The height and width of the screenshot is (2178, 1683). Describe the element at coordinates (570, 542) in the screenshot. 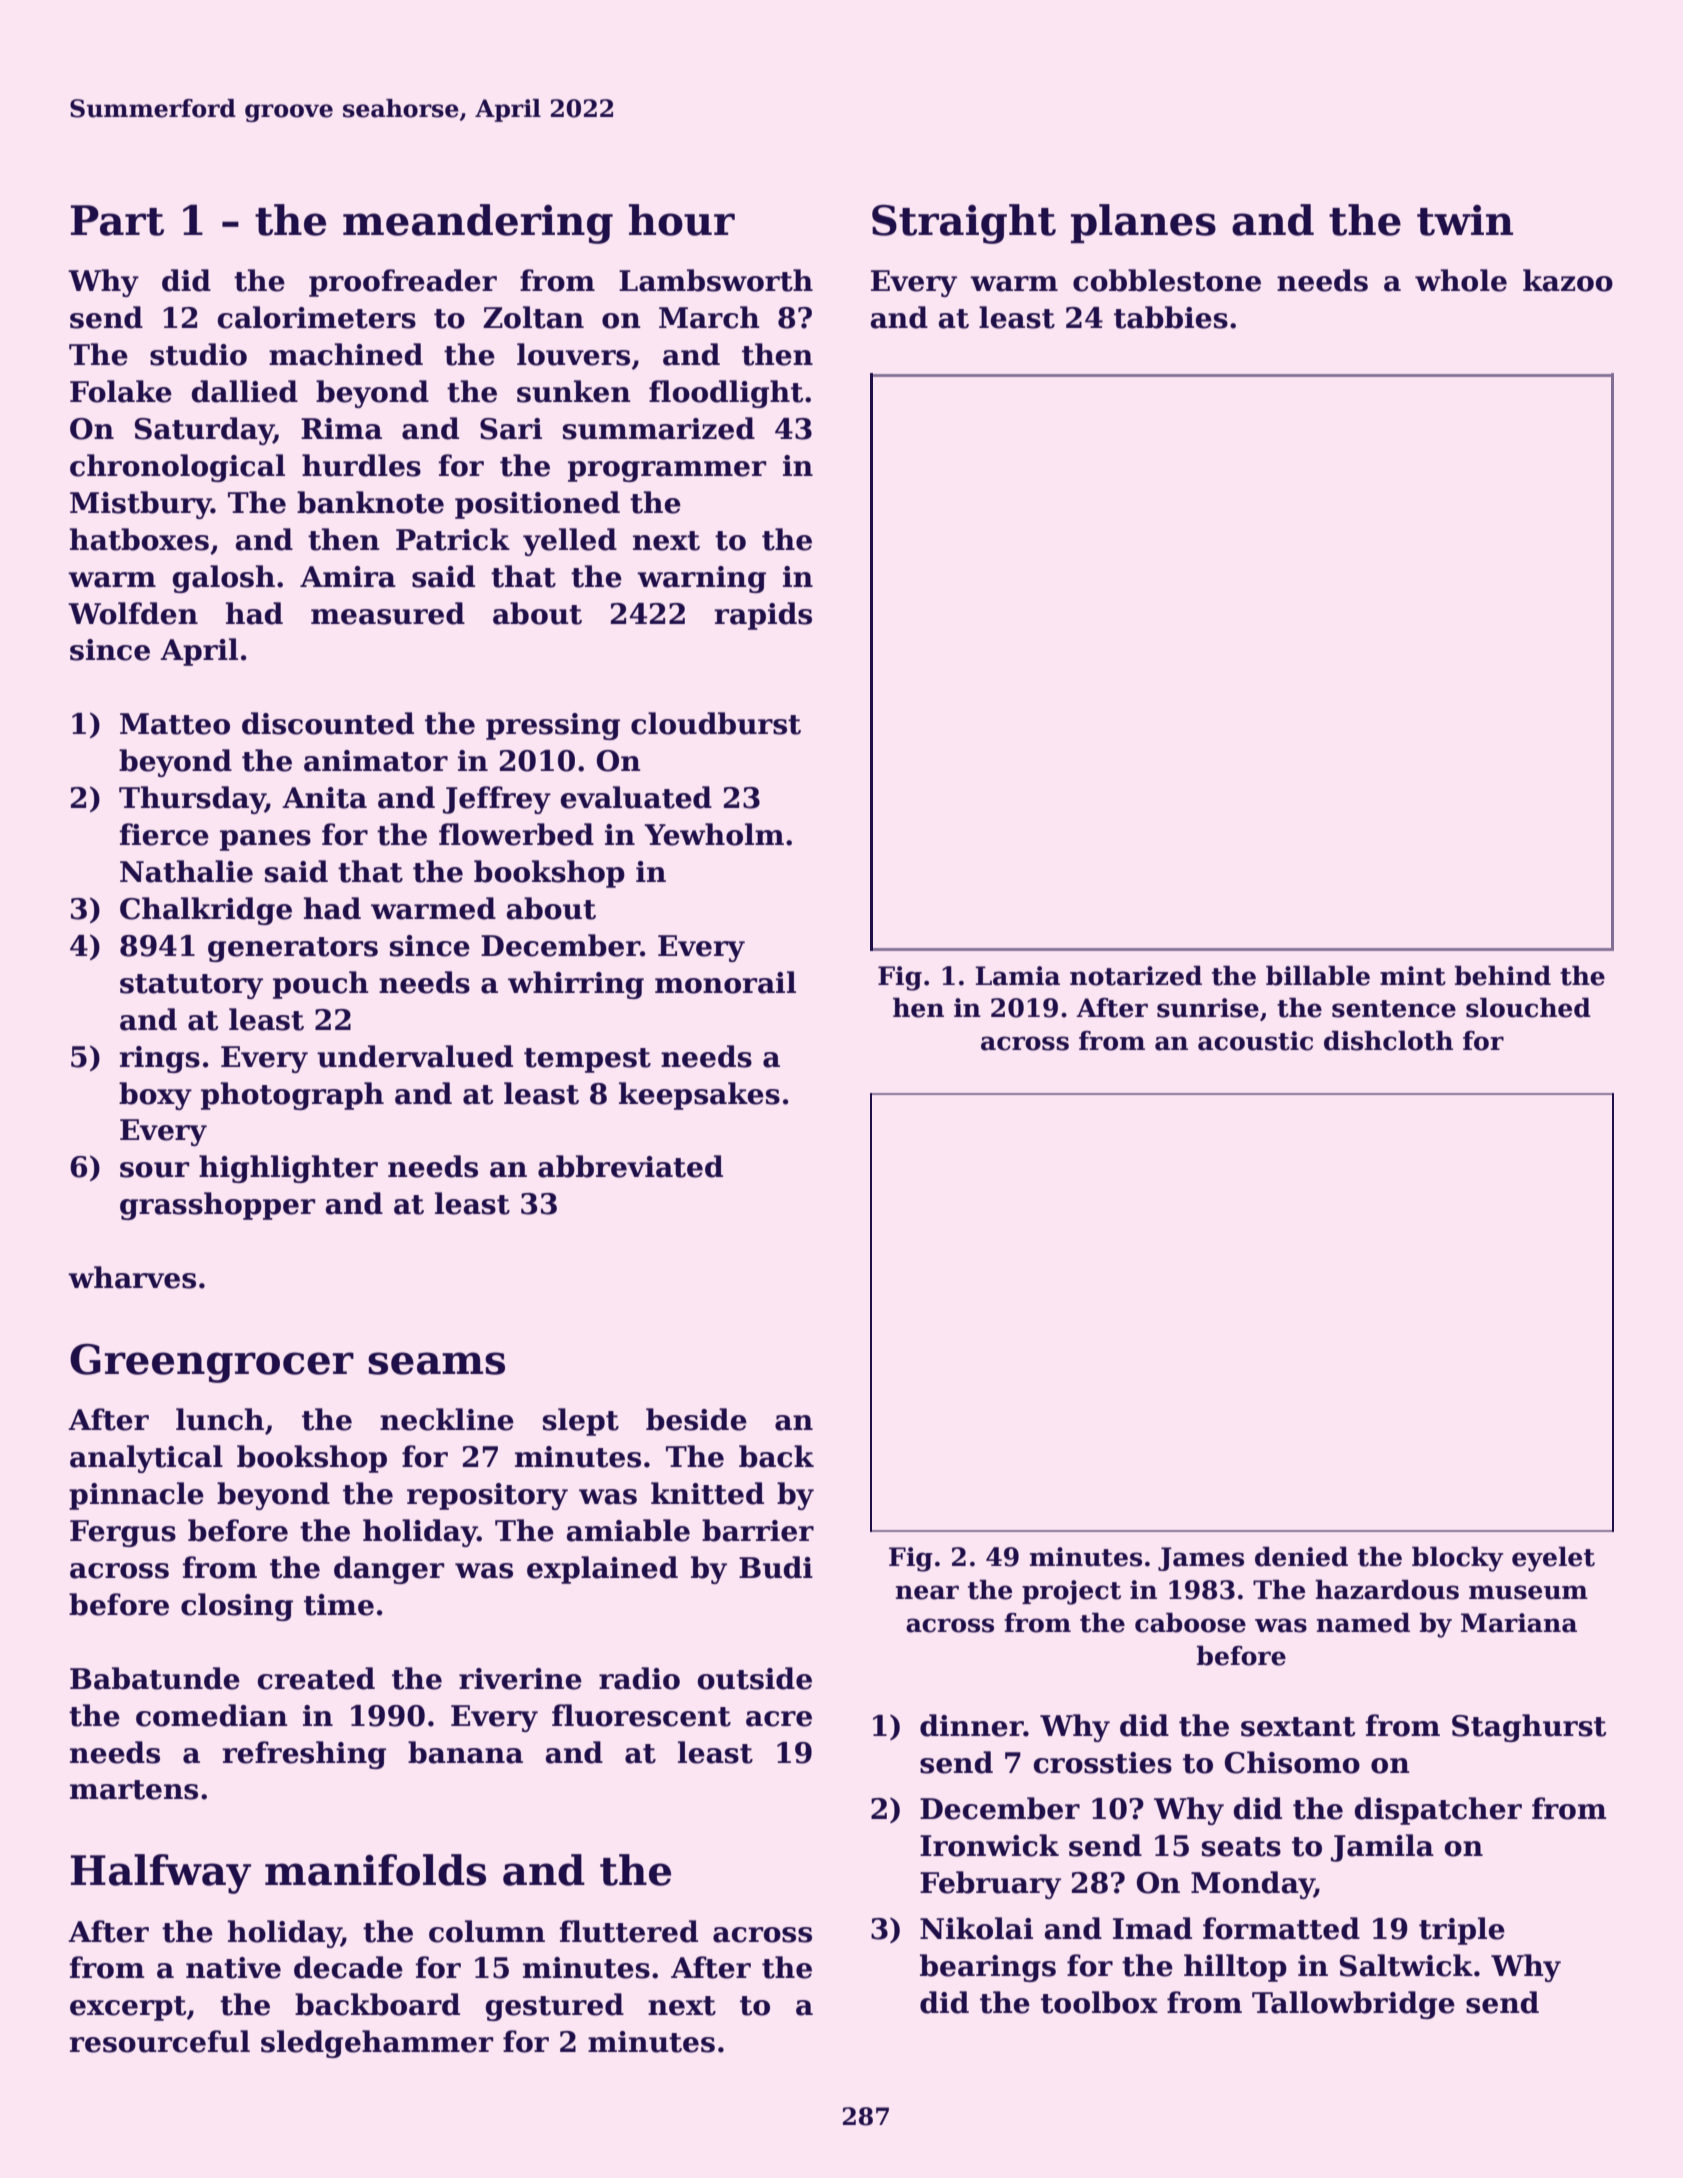

I see `yelled` at that location.
